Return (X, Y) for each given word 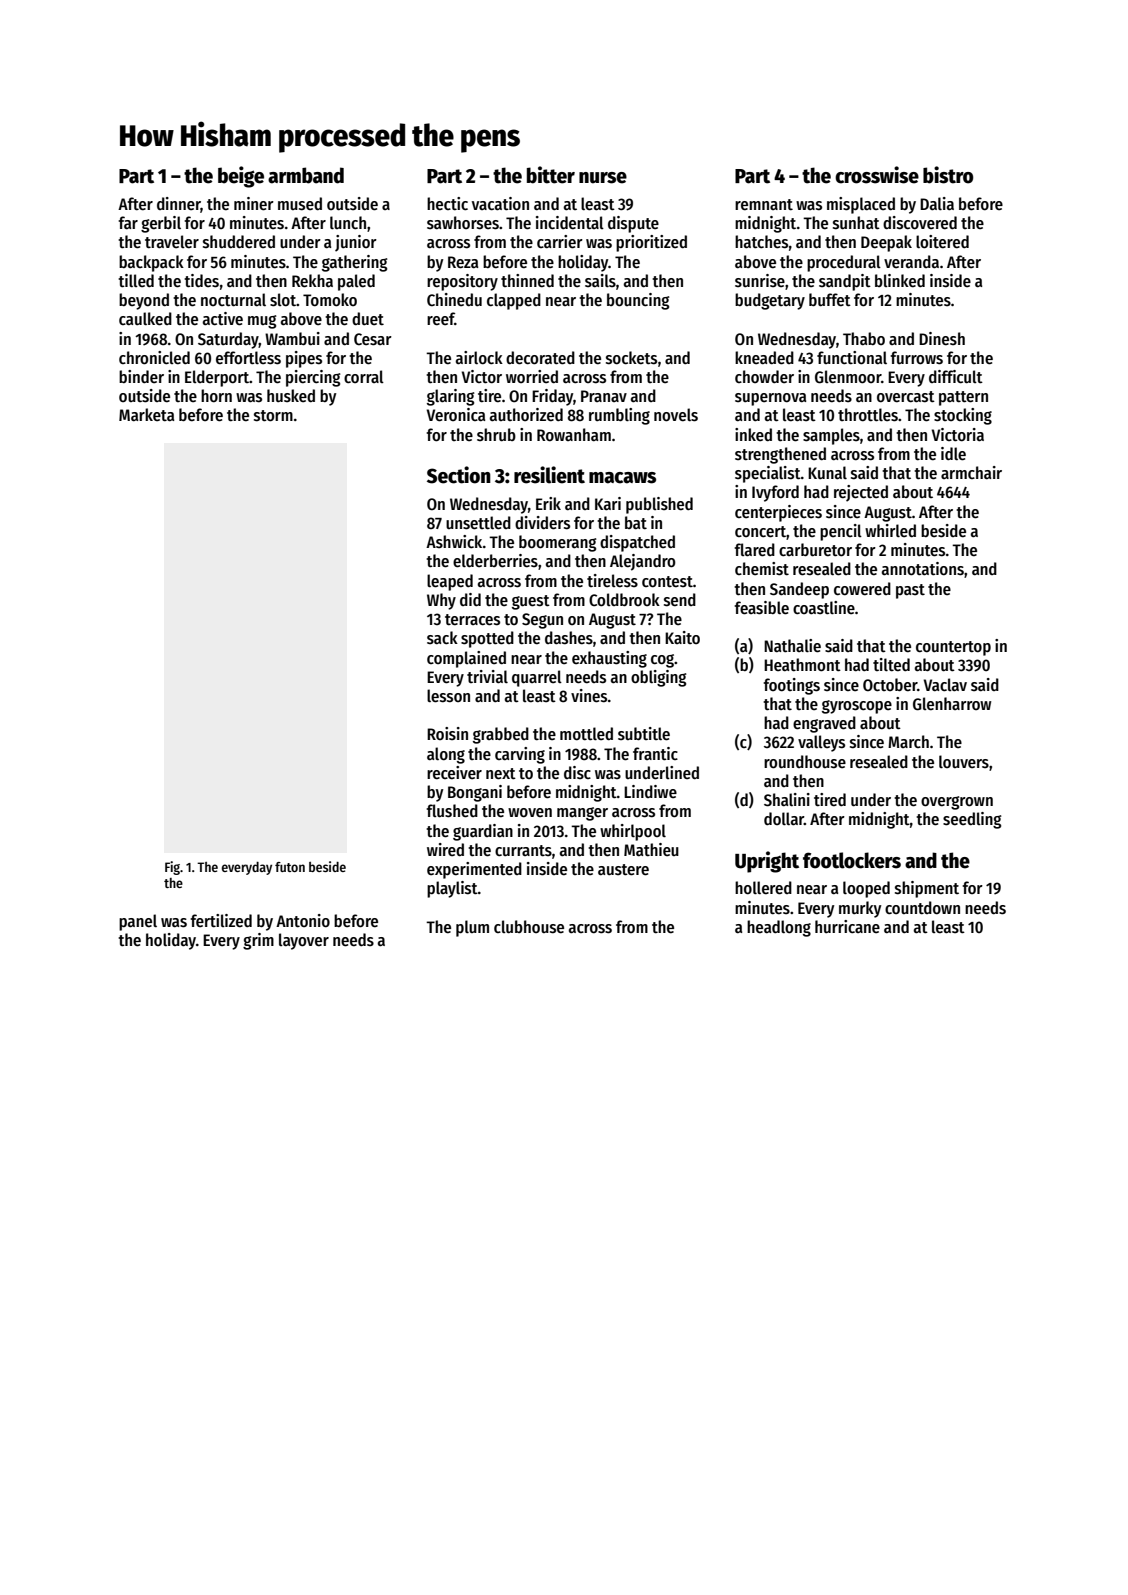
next (501, 774)
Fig (172, 868)
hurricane (847, 927)
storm (273, 416)
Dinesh (942, 339)
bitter (551, 175)
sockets (631, 358)
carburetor (815, 550)
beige (241, 177)
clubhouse (529, 927)
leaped (450, 582)
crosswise (877, 175)
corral (364, 376)
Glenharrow (952, 704)
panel (138, 922)
